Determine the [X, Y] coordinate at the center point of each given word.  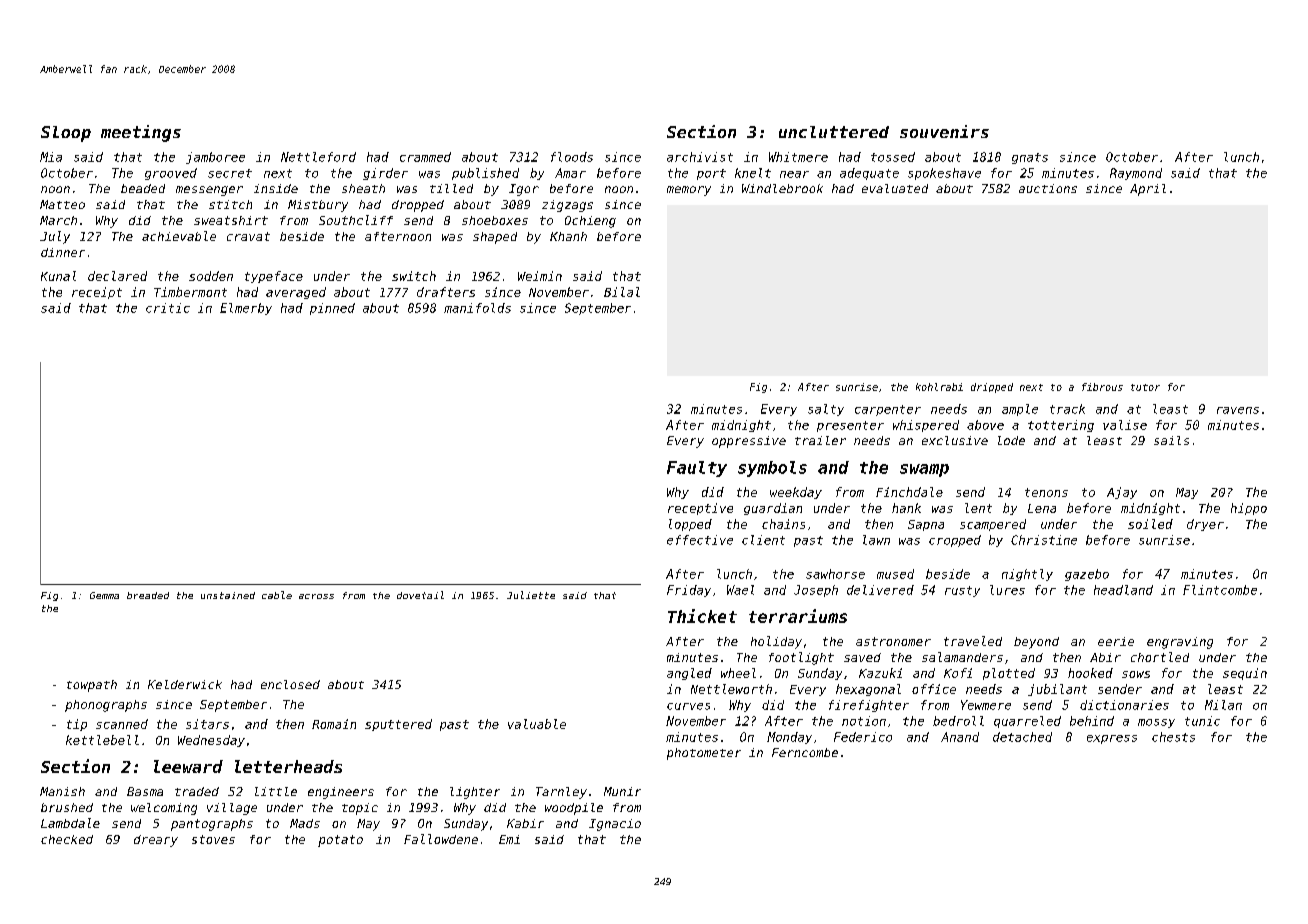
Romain [334, 724]
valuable [537, 724]
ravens [1238, 410]
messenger [209, 191]
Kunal [58, 276]
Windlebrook [782, 188]
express [1112, 739]
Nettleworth [731, 689]
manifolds [477, 308]
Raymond [1136, 174]
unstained [228, 595]
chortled [1160, 657]
